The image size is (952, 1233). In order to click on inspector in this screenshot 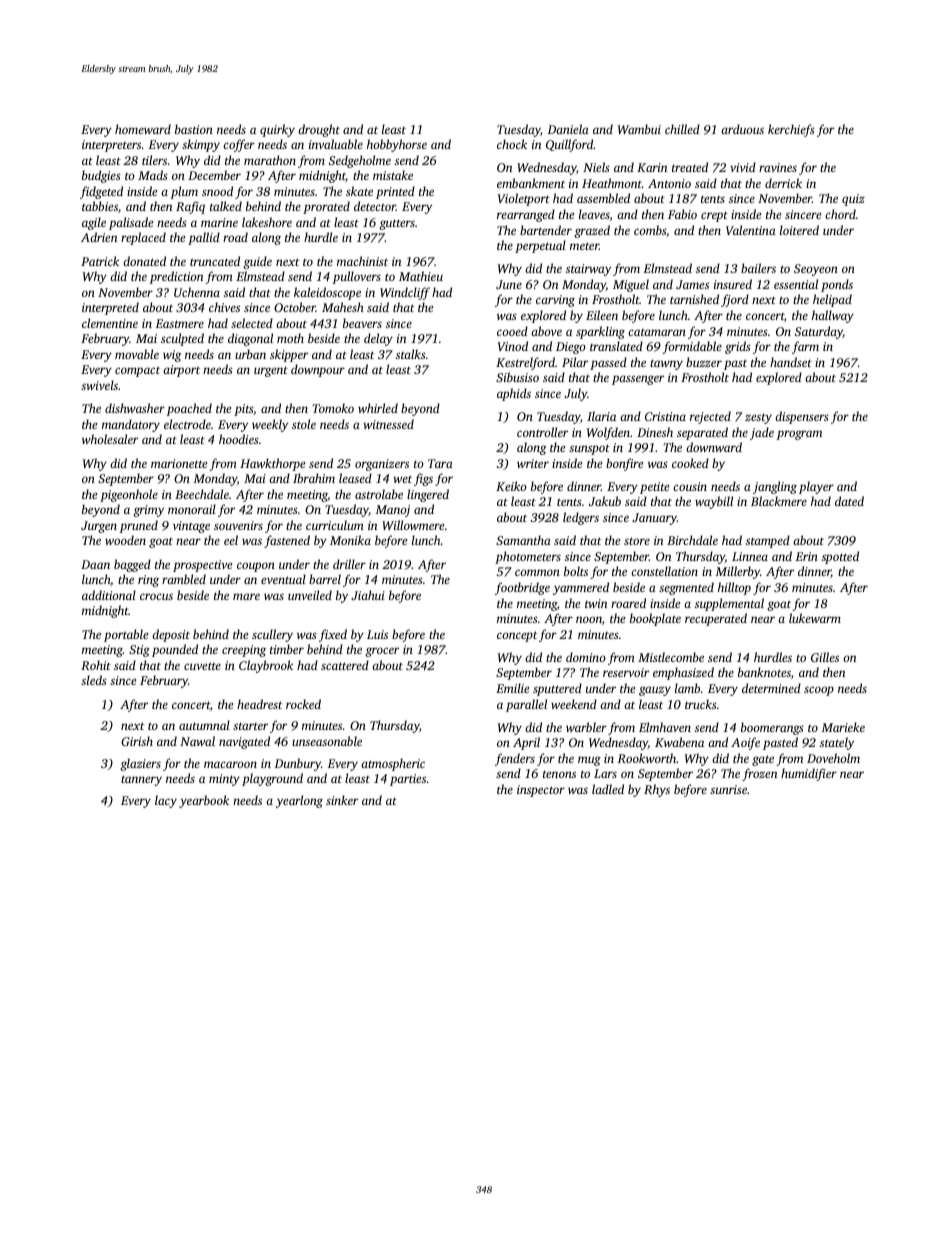, I will do `click(541, 791)`.
